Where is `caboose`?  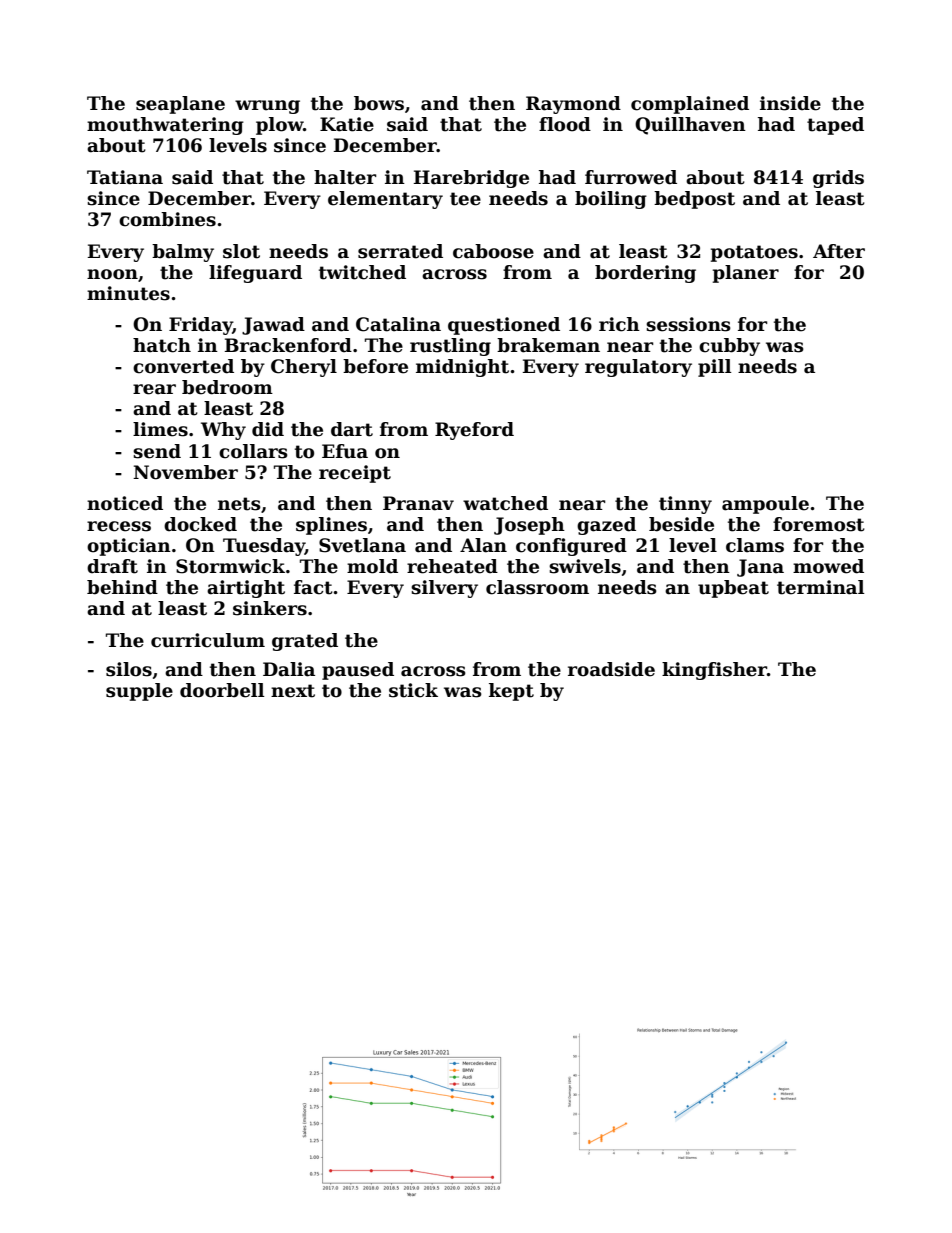
caboose is located at coordinates (493, 251).
